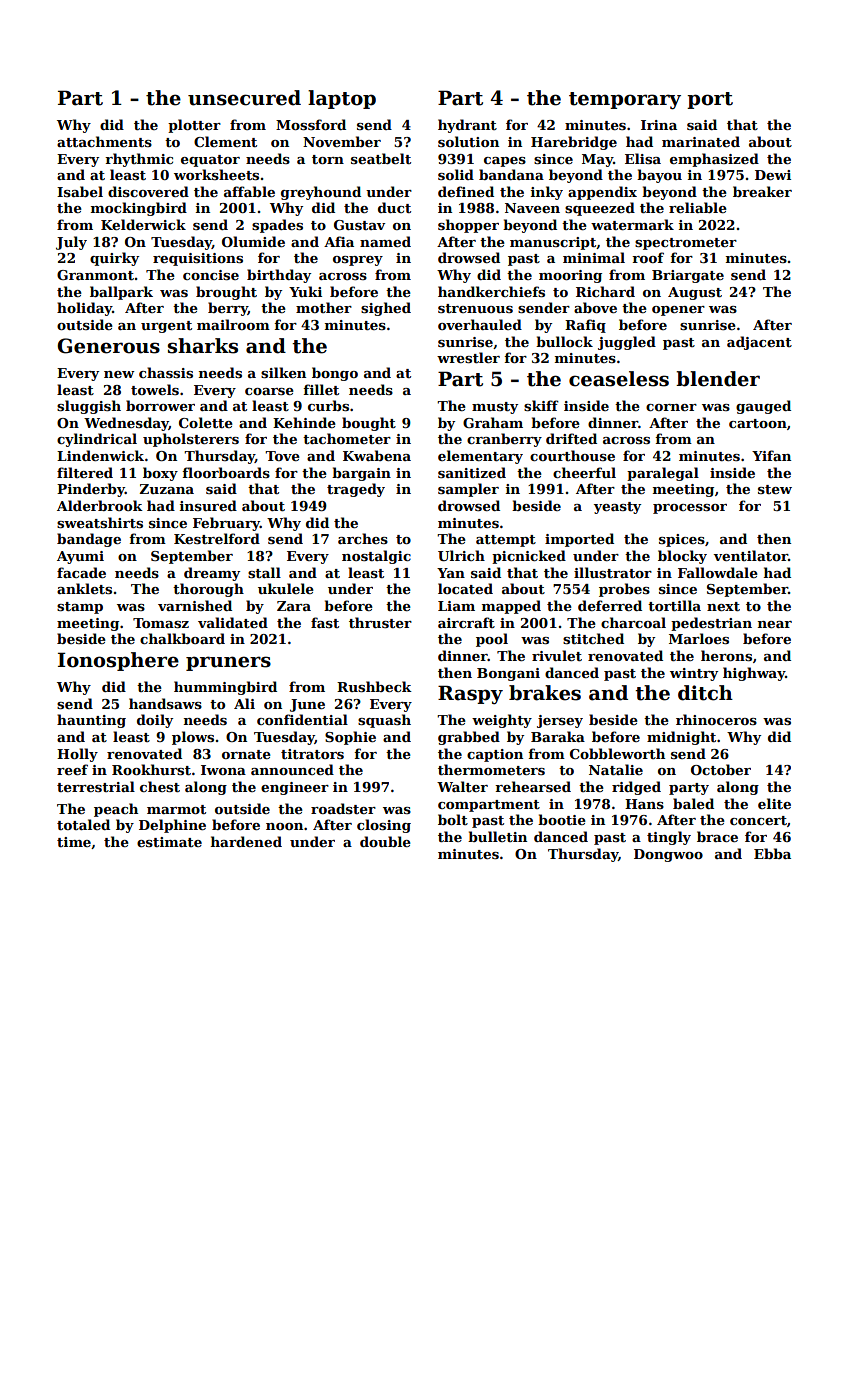  What do you see at coordinates (773, 175) in the screenshot?
I see `Dewi` at bounding box center [773, 175].
